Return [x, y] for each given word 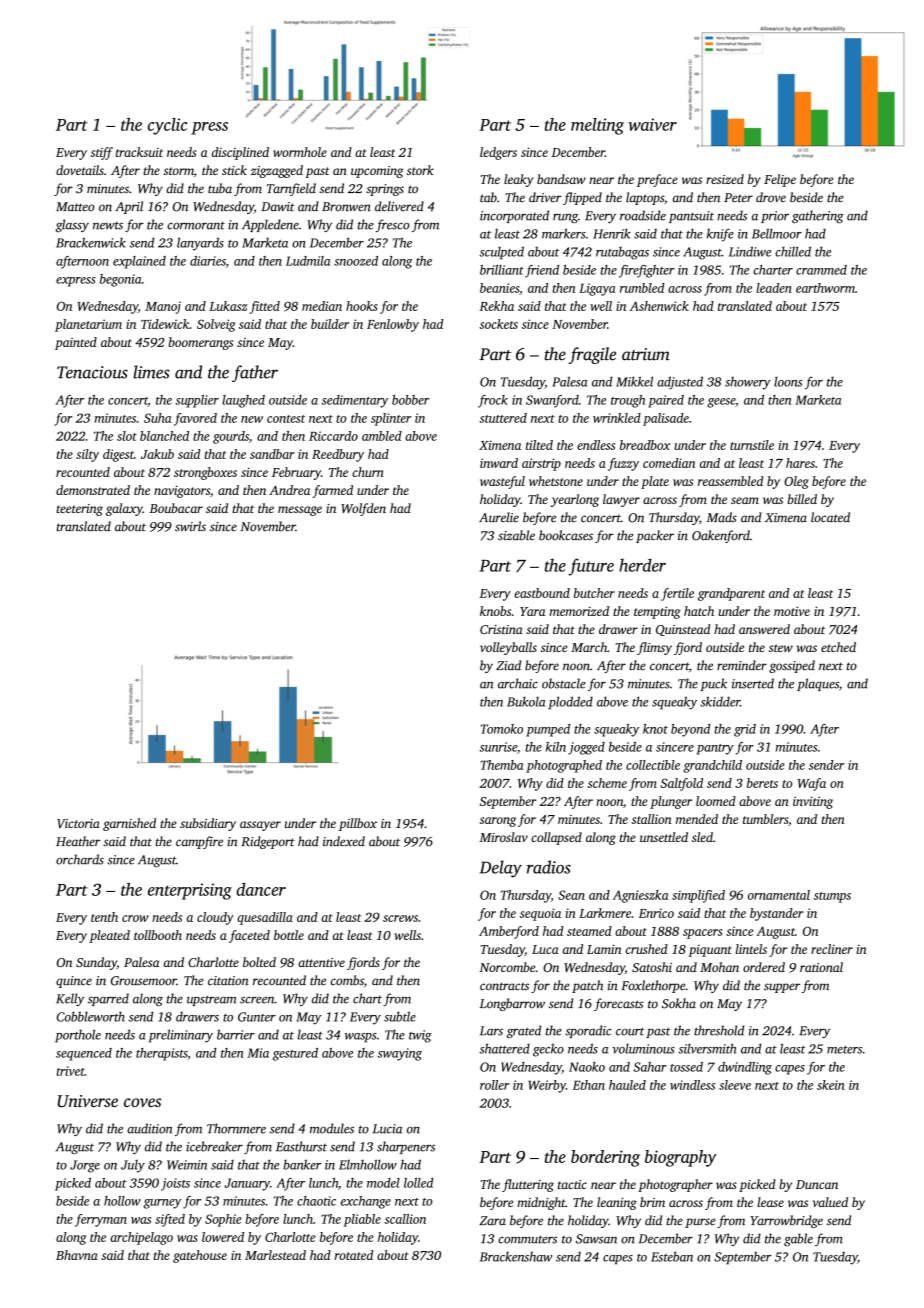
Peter [738, 198]
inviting [813, 802]
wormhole [300, 152]
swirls [190, 526]
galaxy [124, 509]
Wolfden [363, 509]
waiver [652, 124]
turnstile [752, 445]
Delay [501, 869]
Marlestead [275, 1255]
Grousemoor [144, 981]
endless [596, 445]
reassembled [730, 481]
